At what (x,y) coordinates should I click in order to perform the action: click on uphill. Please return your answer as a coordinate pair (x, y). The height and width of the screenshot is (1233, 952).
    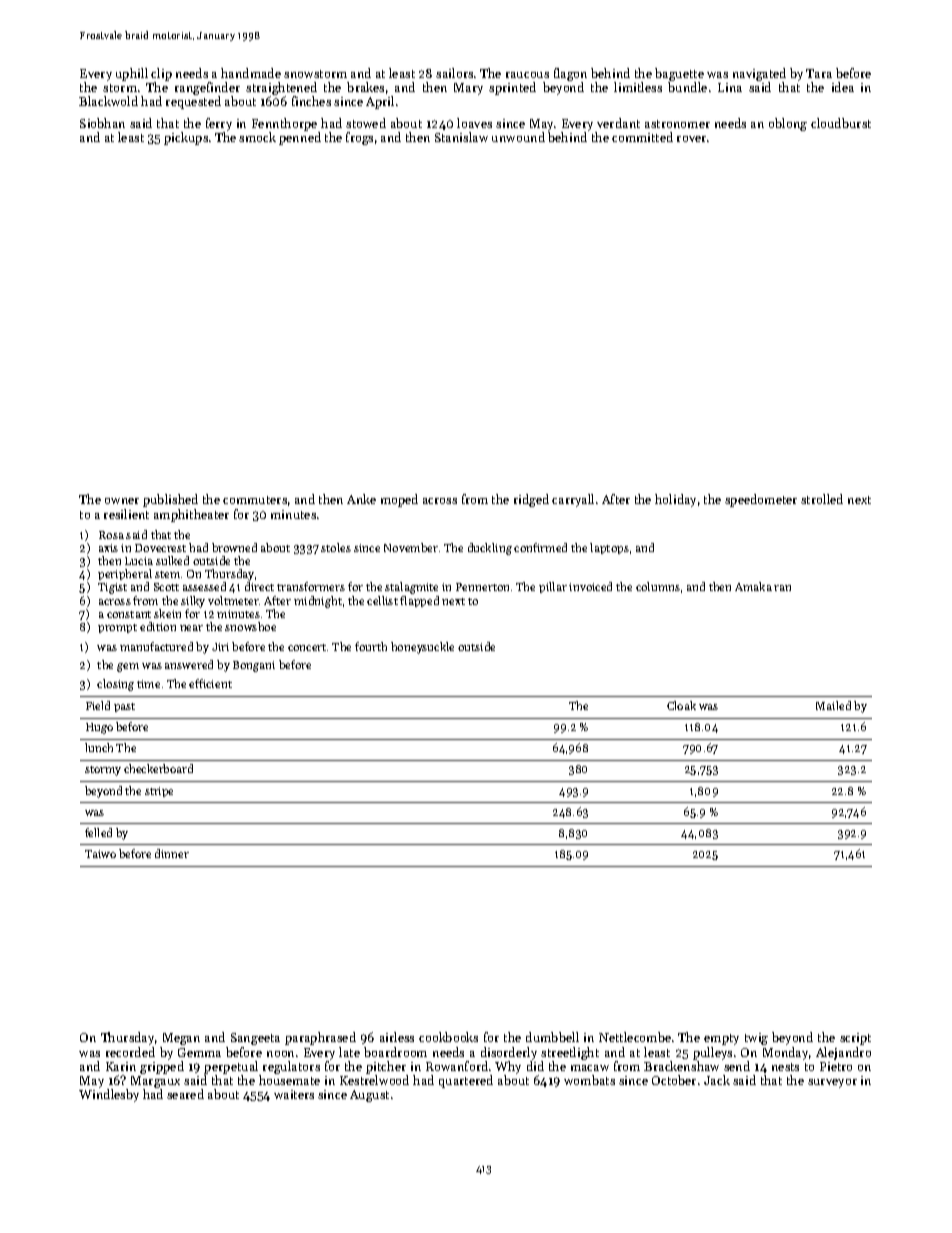
    Looking at the image, I should click on (132, 74).
